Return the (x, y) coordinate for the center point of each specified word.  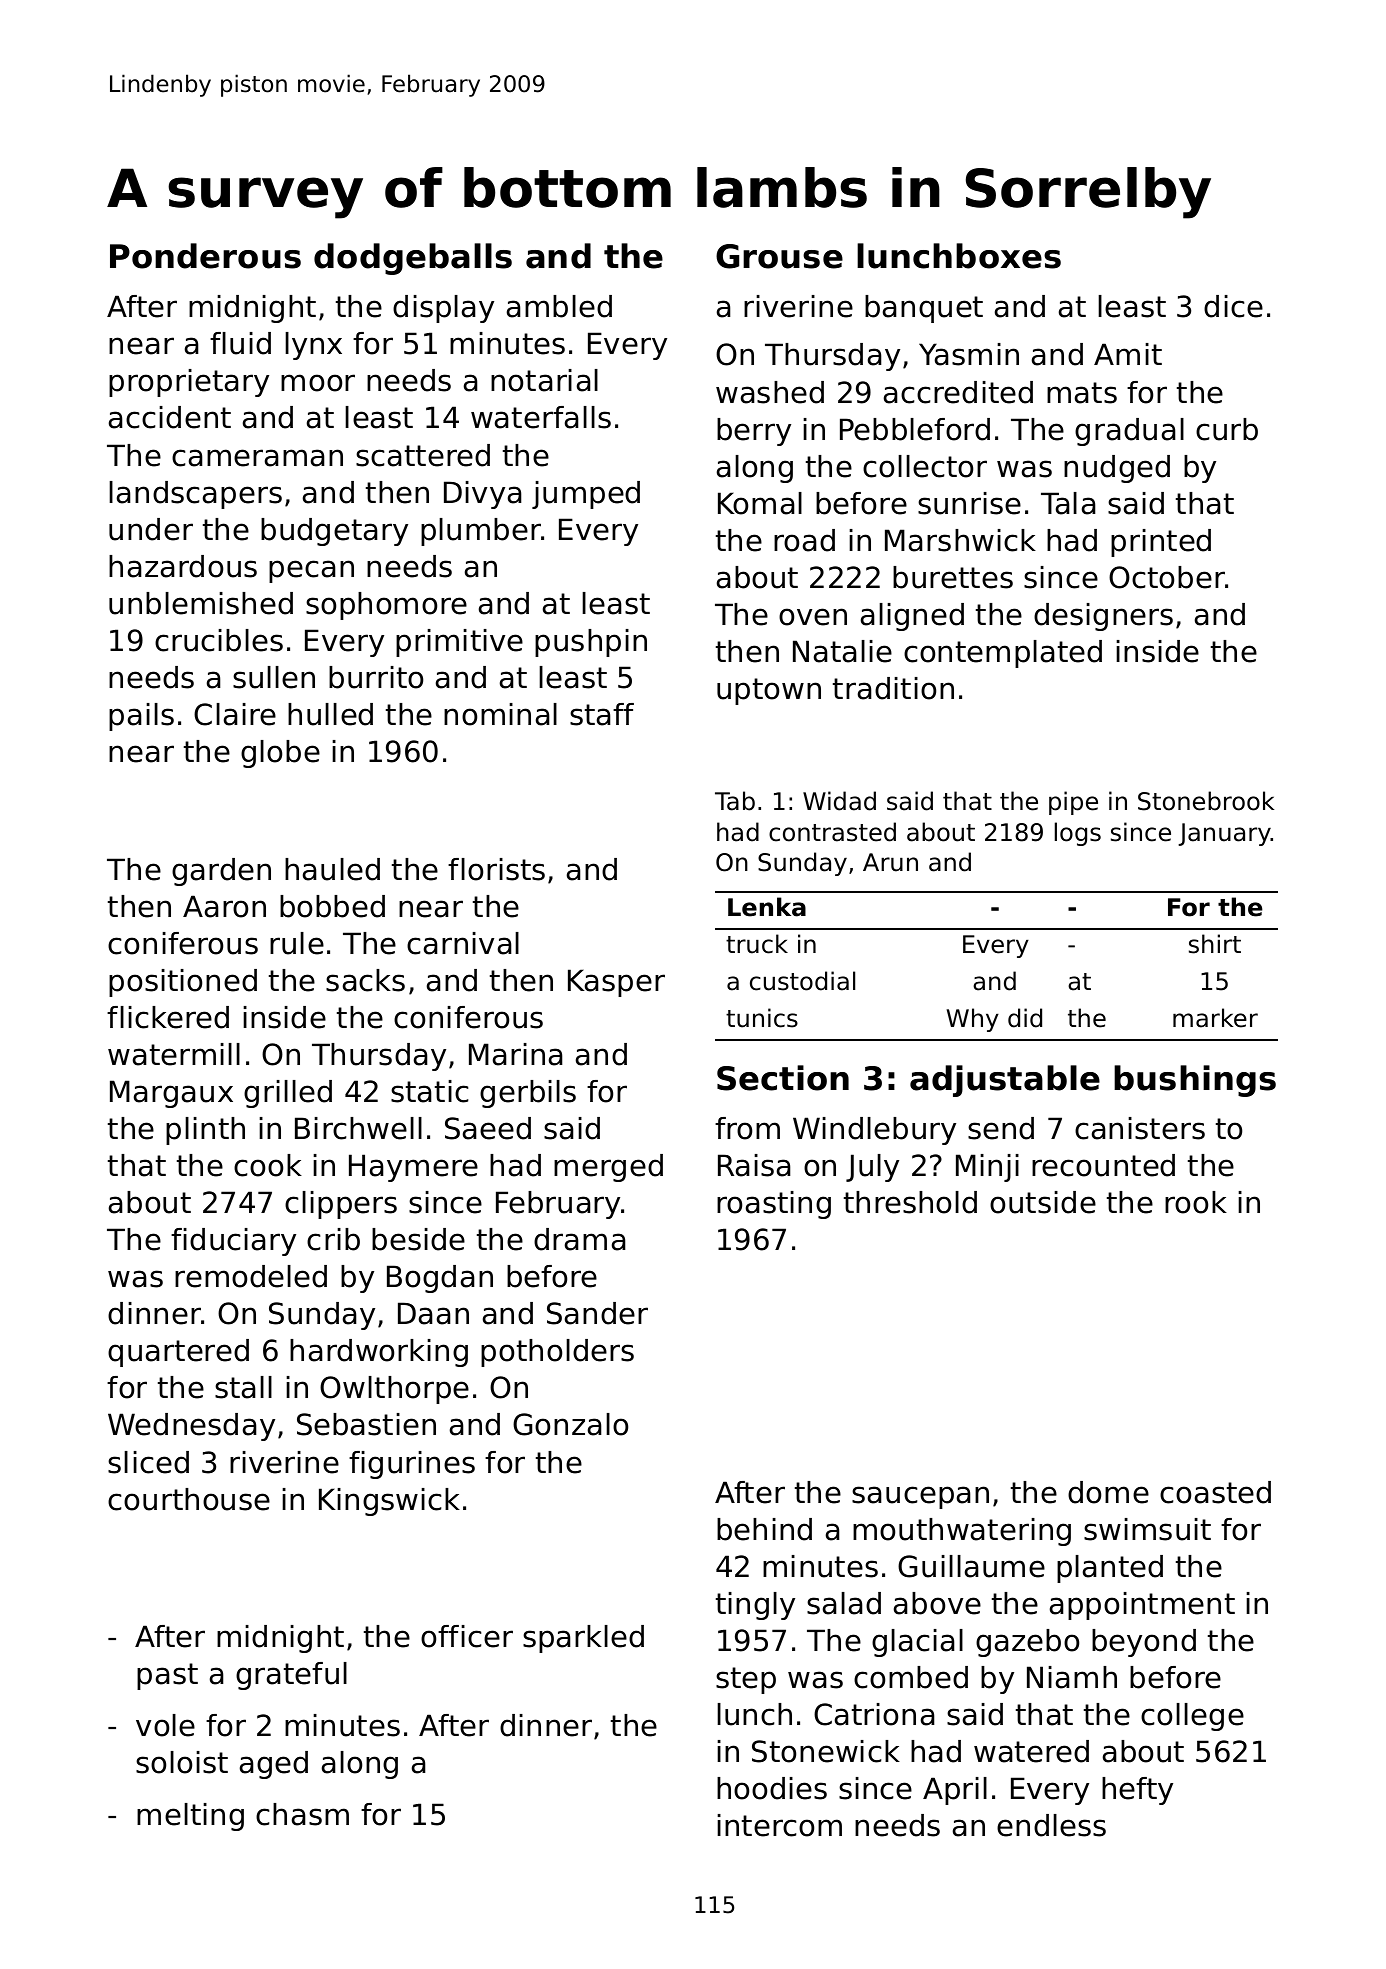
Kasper (616, 983)
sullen (274, 677)
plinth (205, 1131)
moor (318, 383)
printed (1161, 543)
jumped (586, 495)
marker (1215, 1018)
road (804, 540)
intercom (779, 1825)
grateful (291, 1676)
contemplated (1003, 654)
